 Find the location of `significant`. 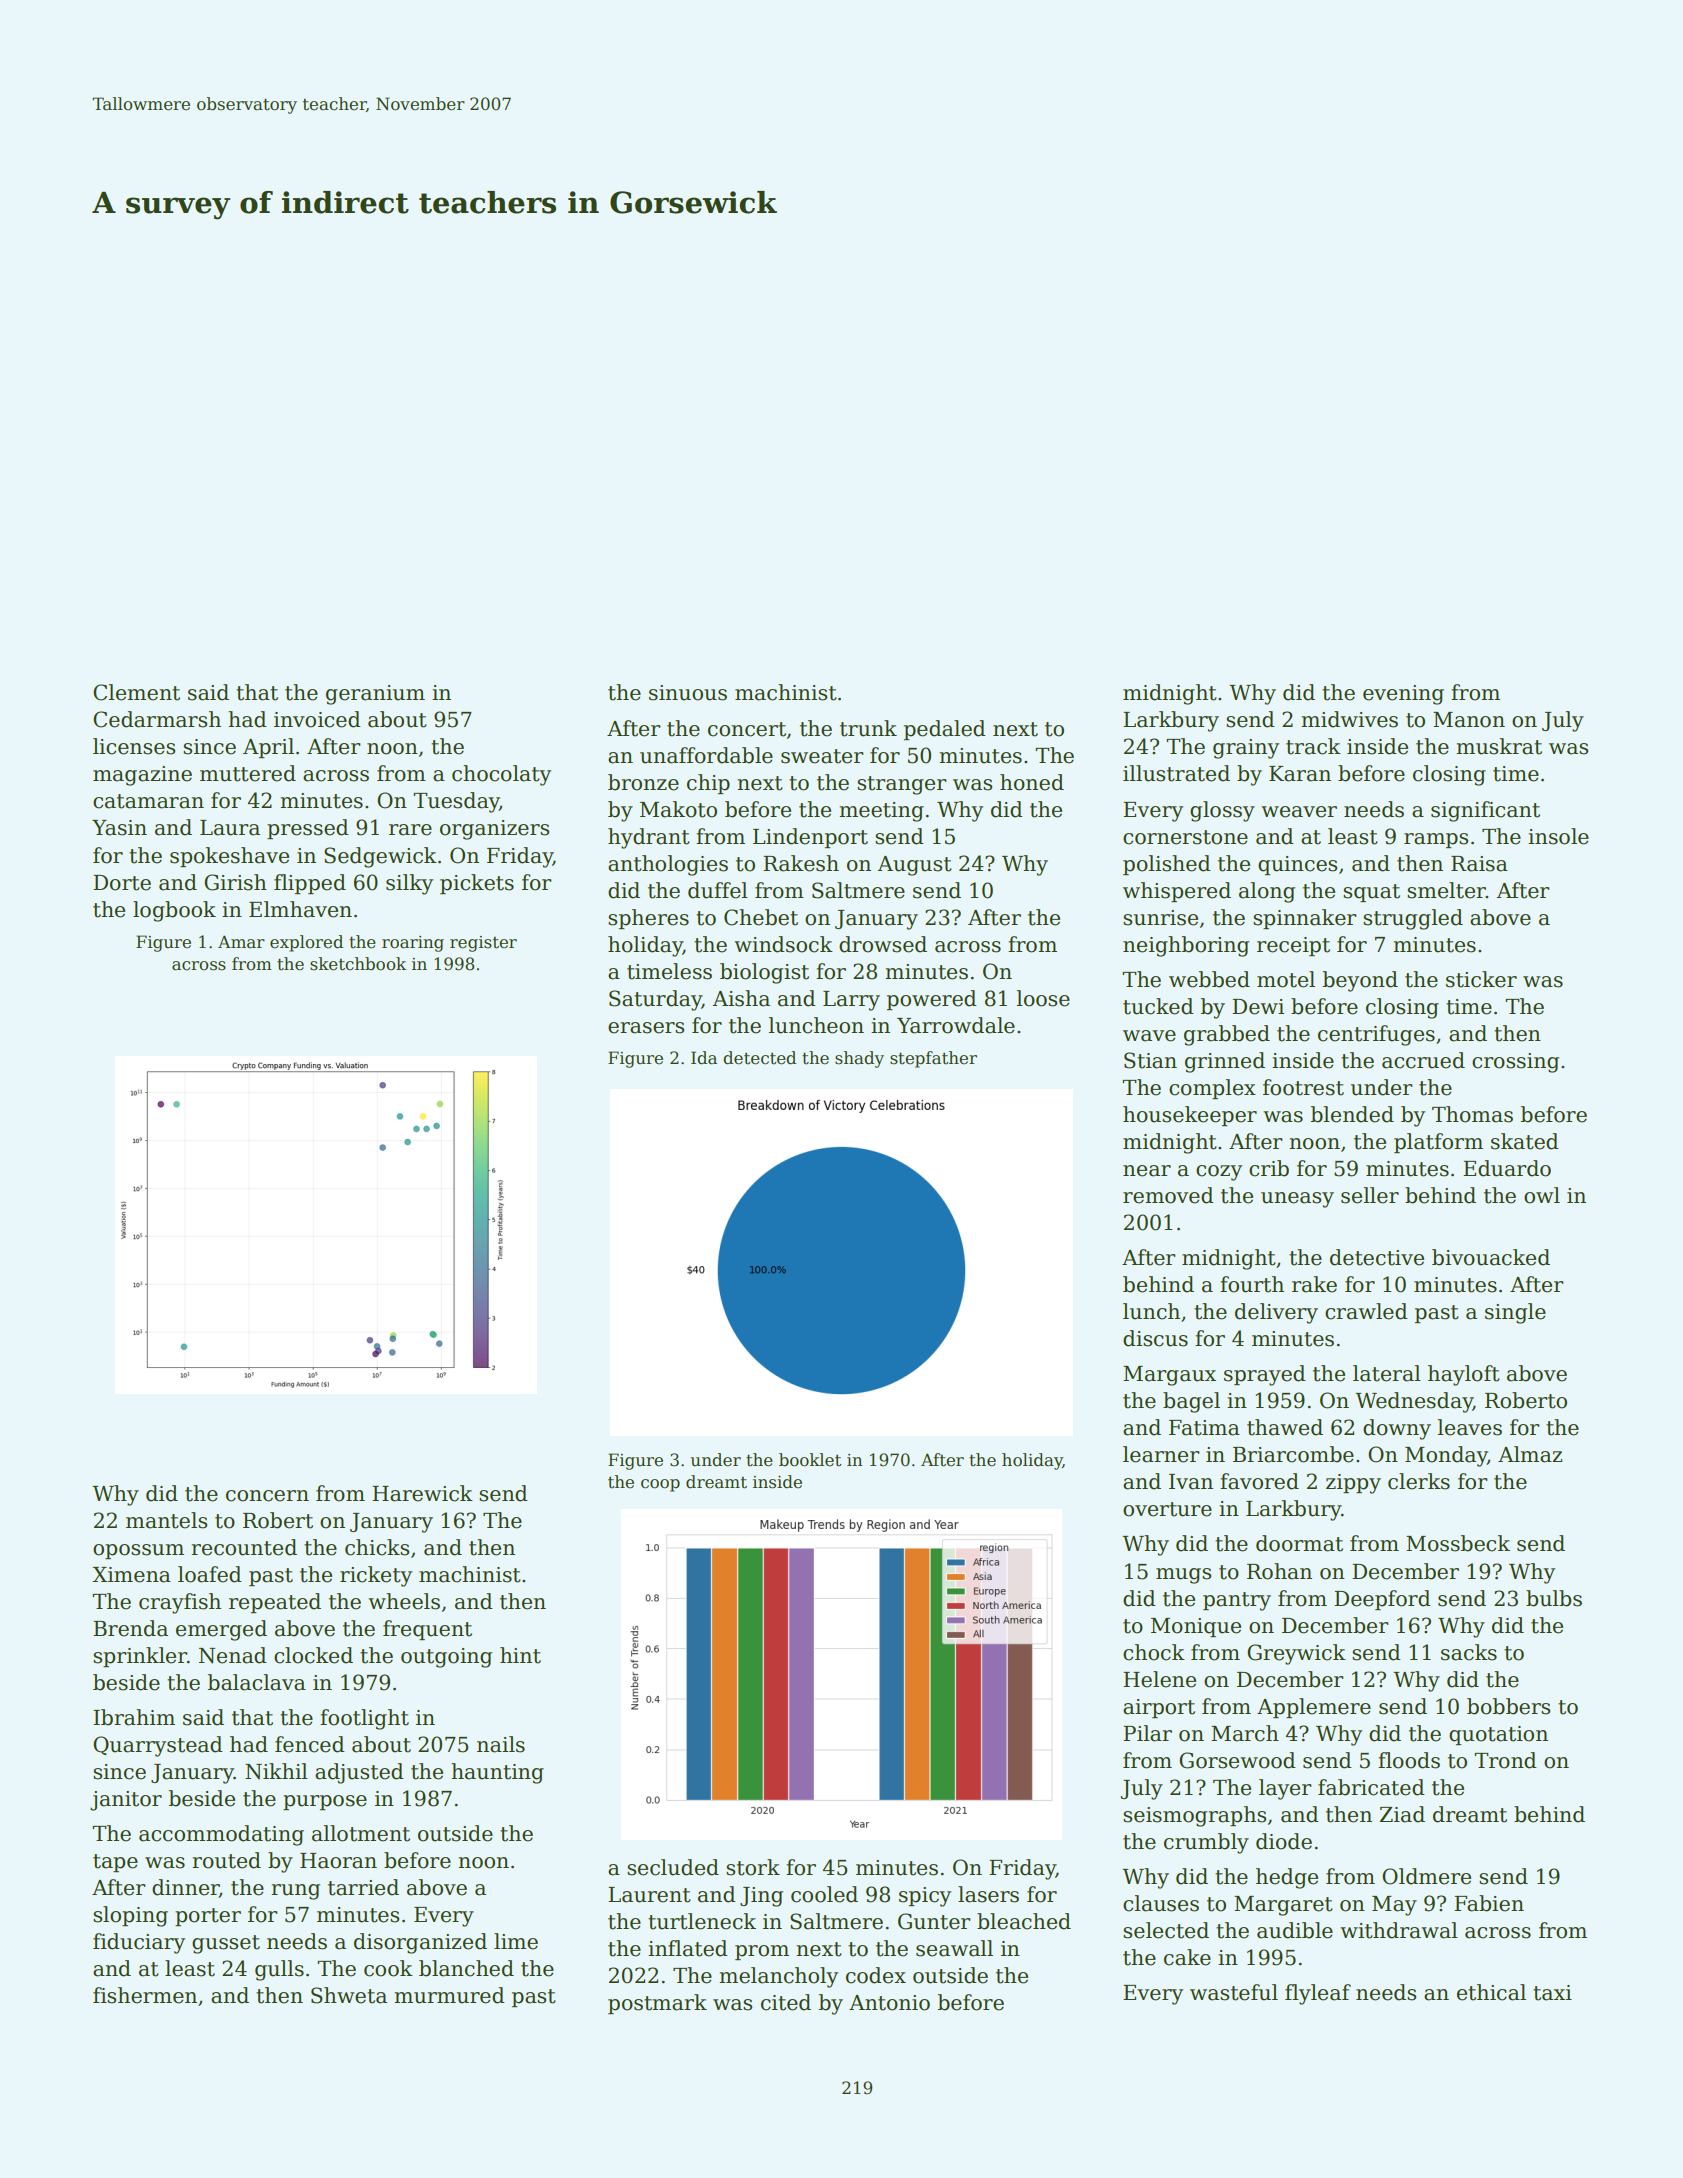

significant is located at coordinates (1485, 811).
